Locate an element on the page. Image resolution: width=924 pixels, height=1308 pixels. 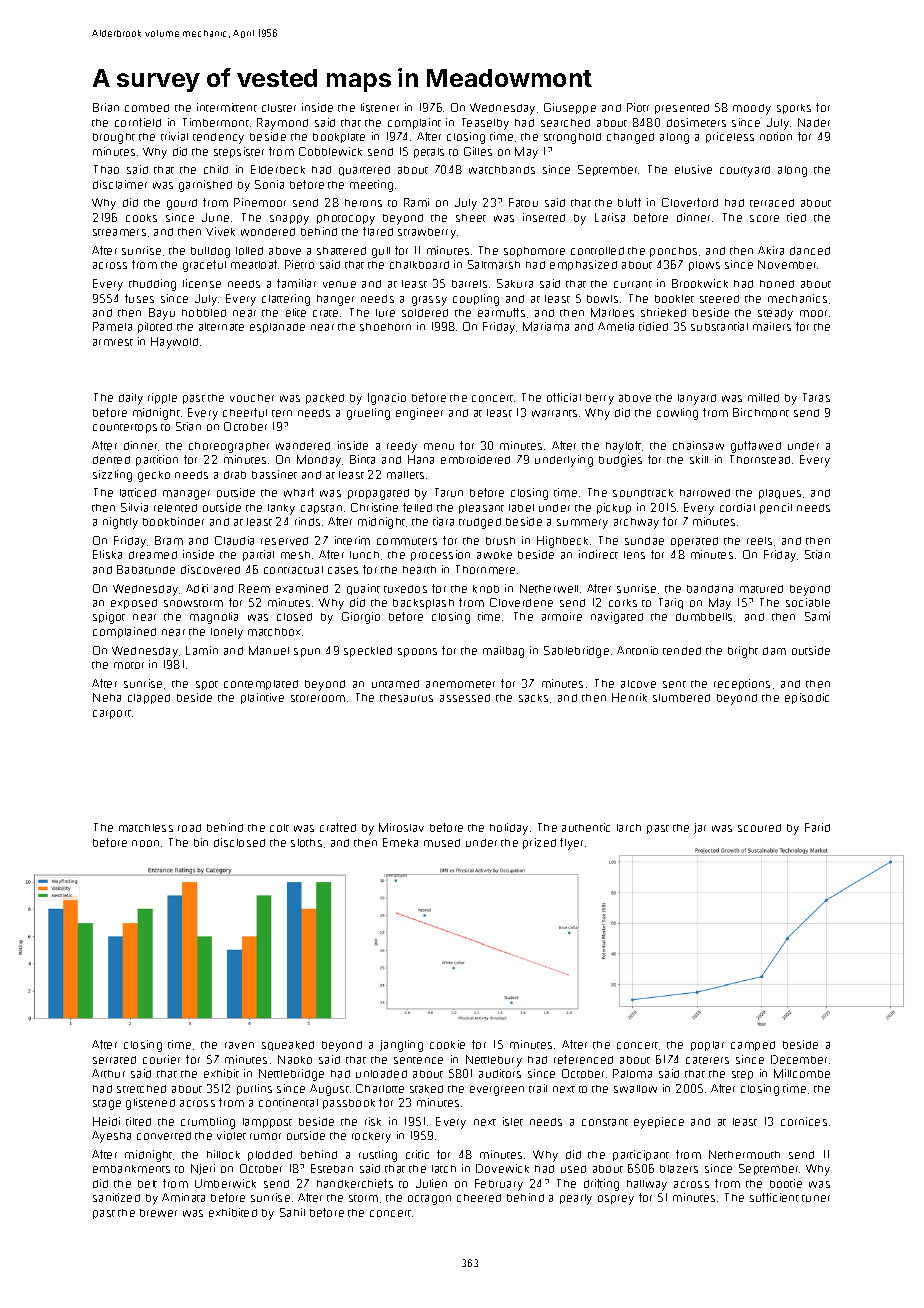
Elderbeck is located at coordinates (278, 169).
